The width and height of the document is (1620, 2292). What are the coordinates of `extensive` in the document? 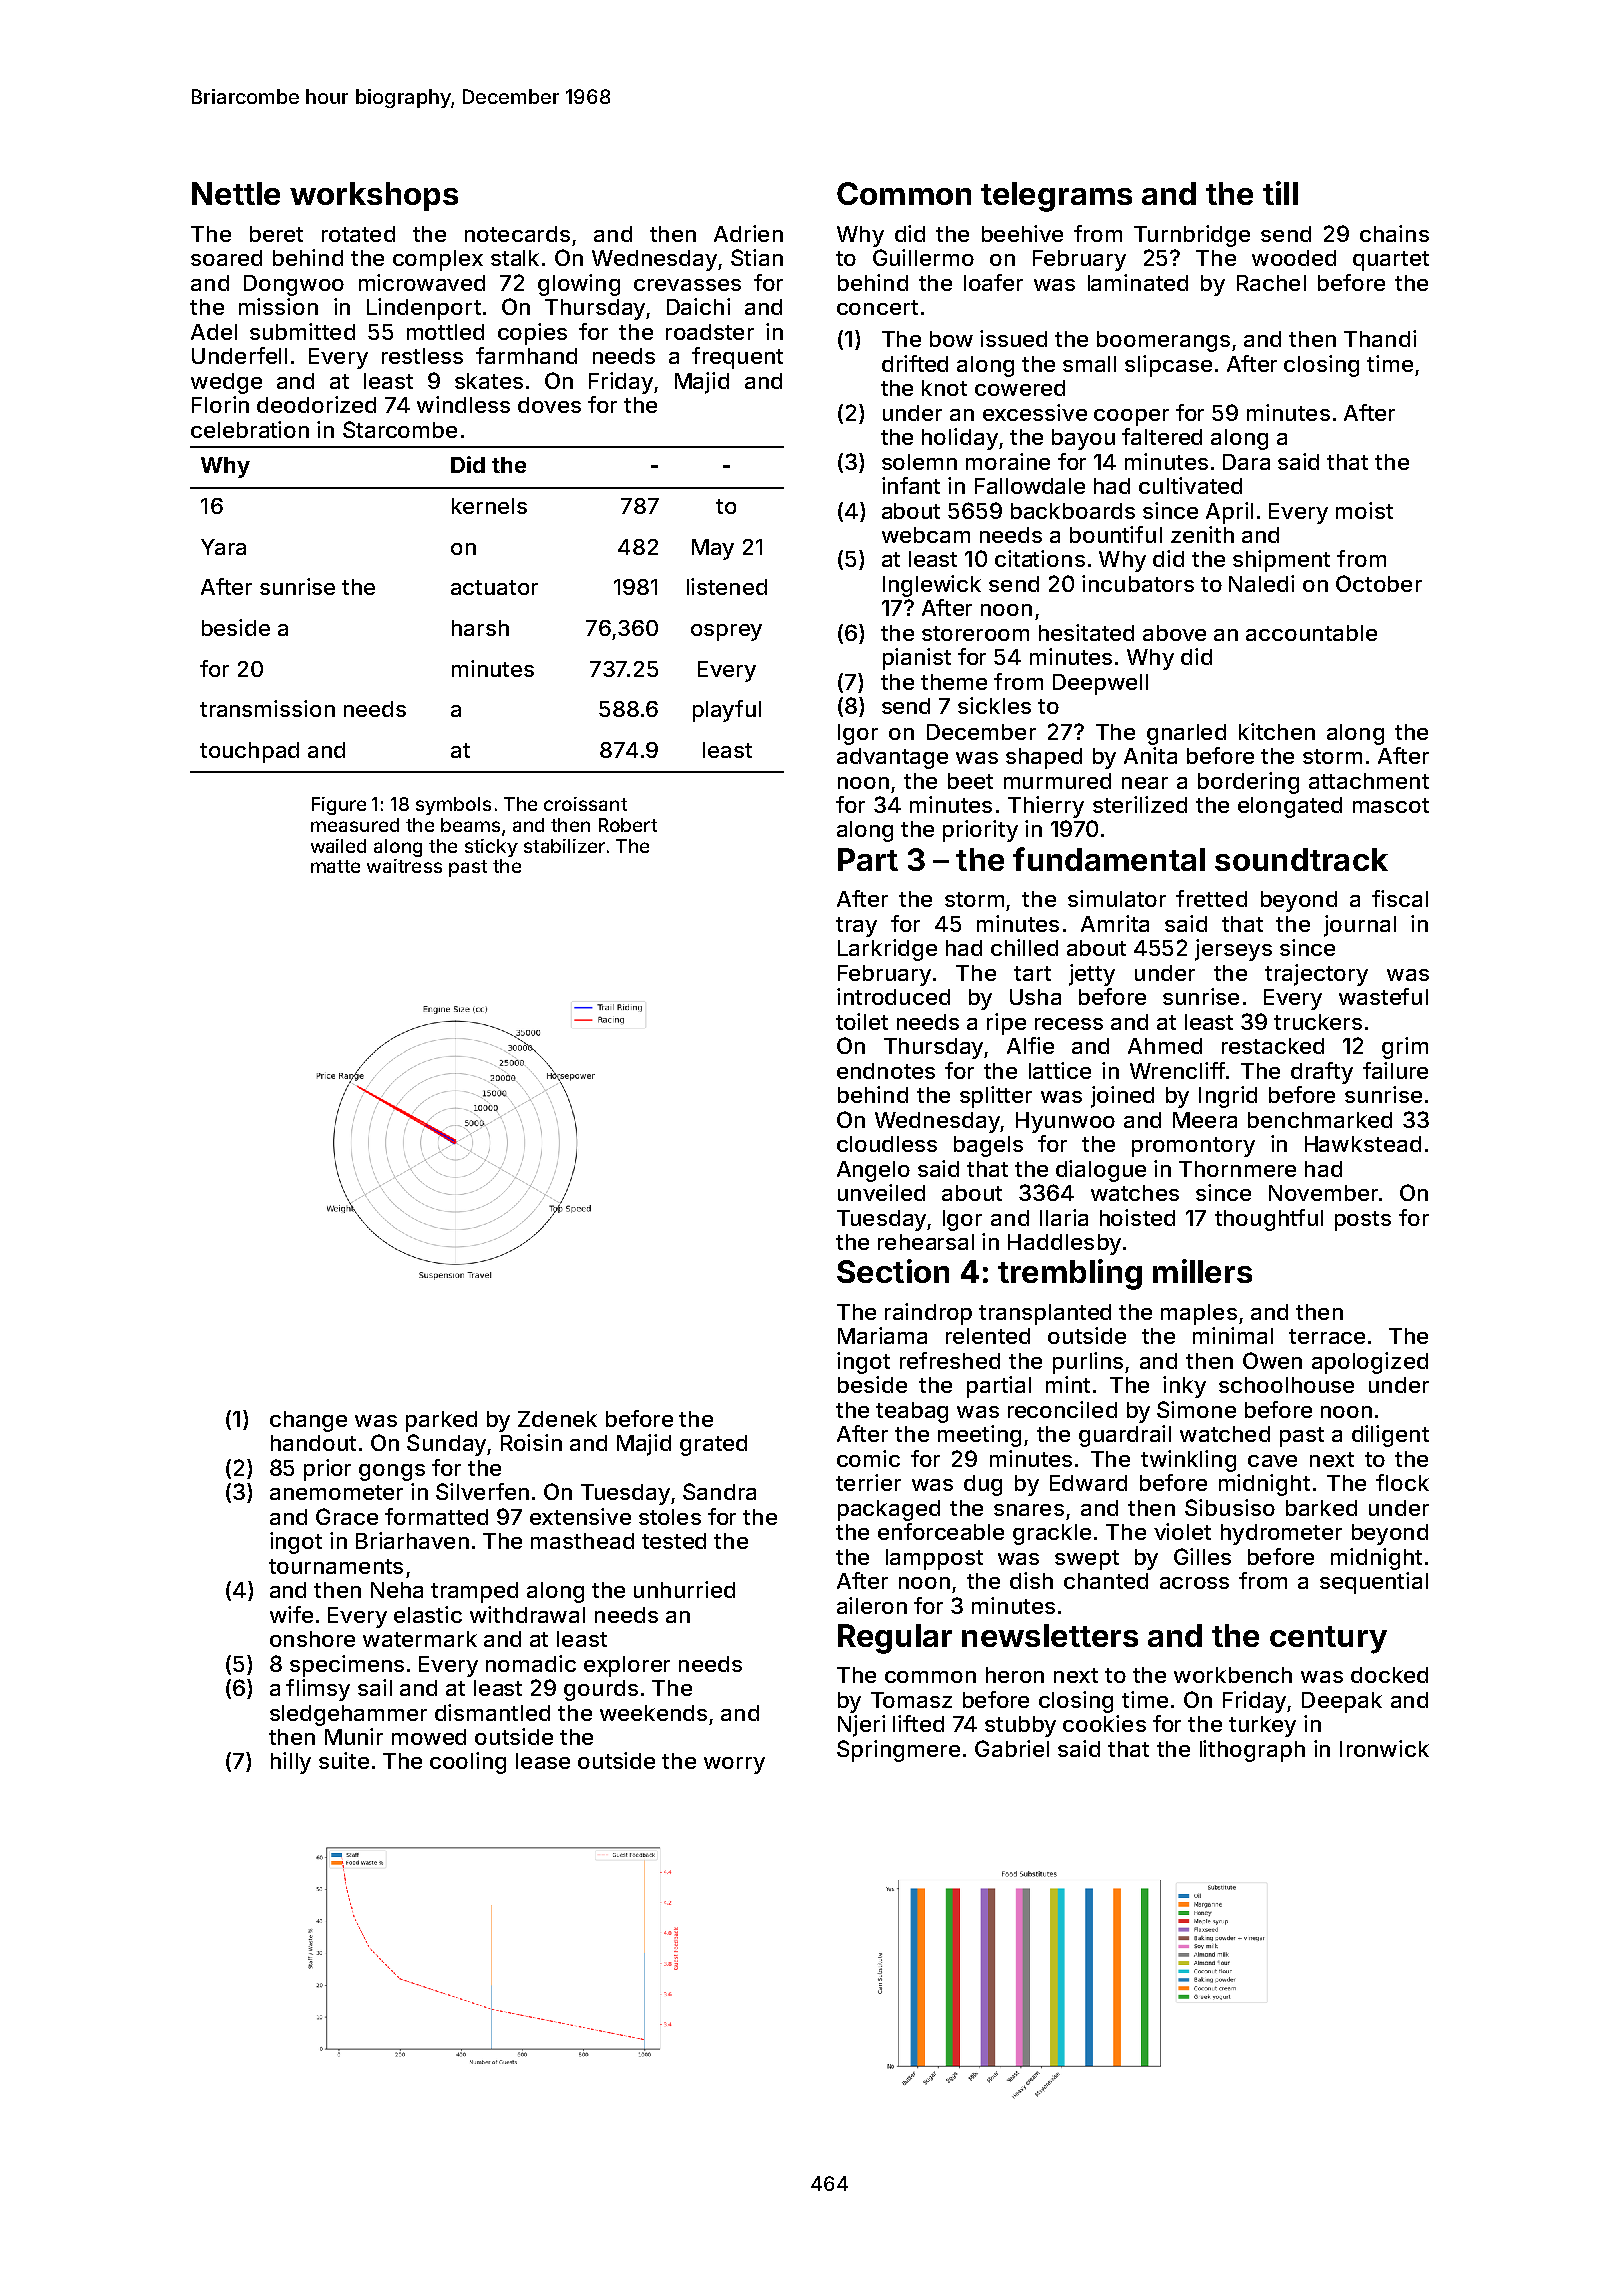 It's located at (580, 1516).
